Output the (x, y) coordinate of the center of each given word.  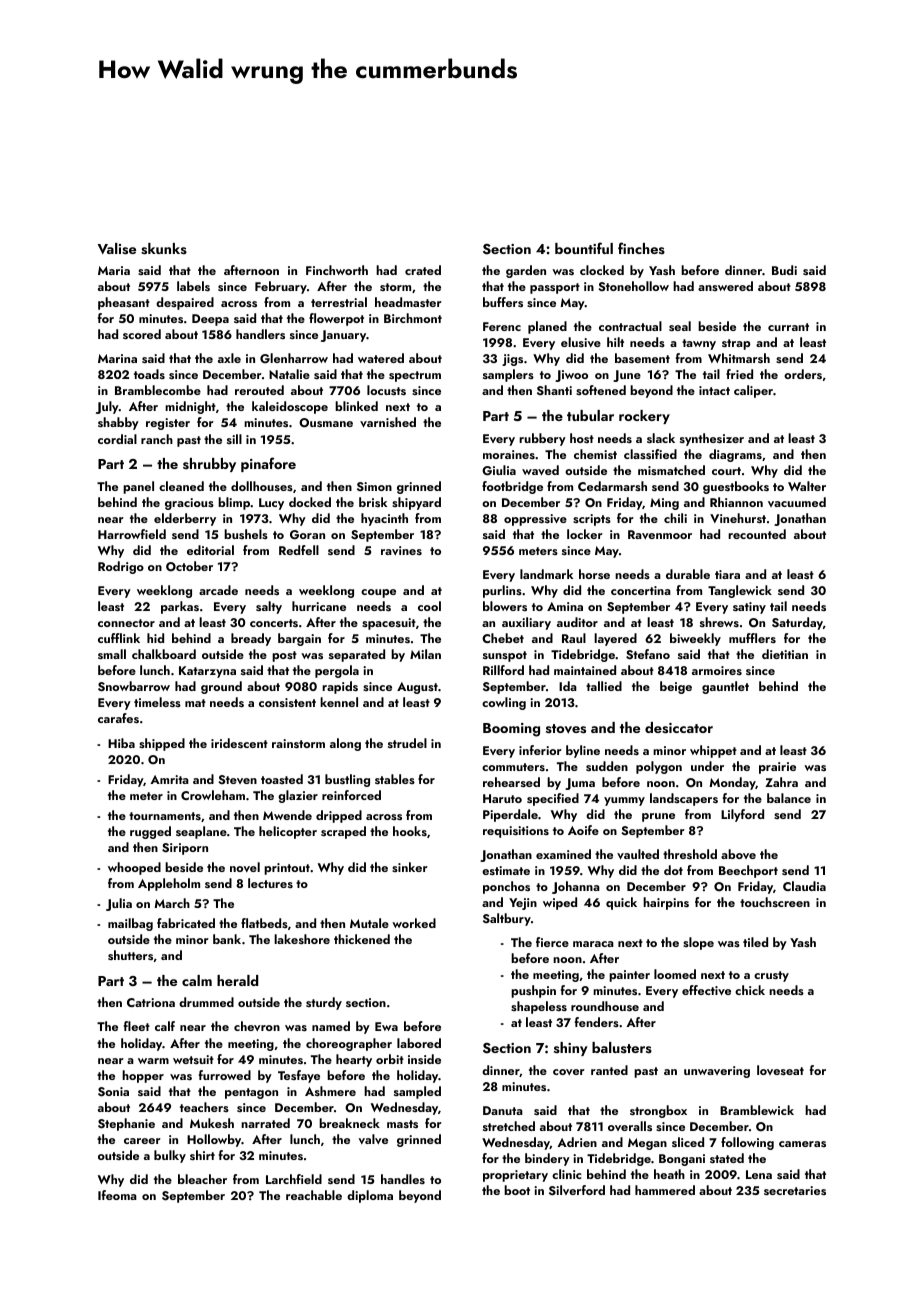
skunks (164, 249)
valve (373, 1139)
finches (641, 248)
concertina (641, 590)
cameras (802, 1144)
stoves (566, 729)
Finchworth (337, 270)
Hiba (121, 743)
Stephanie (126, 1124)
